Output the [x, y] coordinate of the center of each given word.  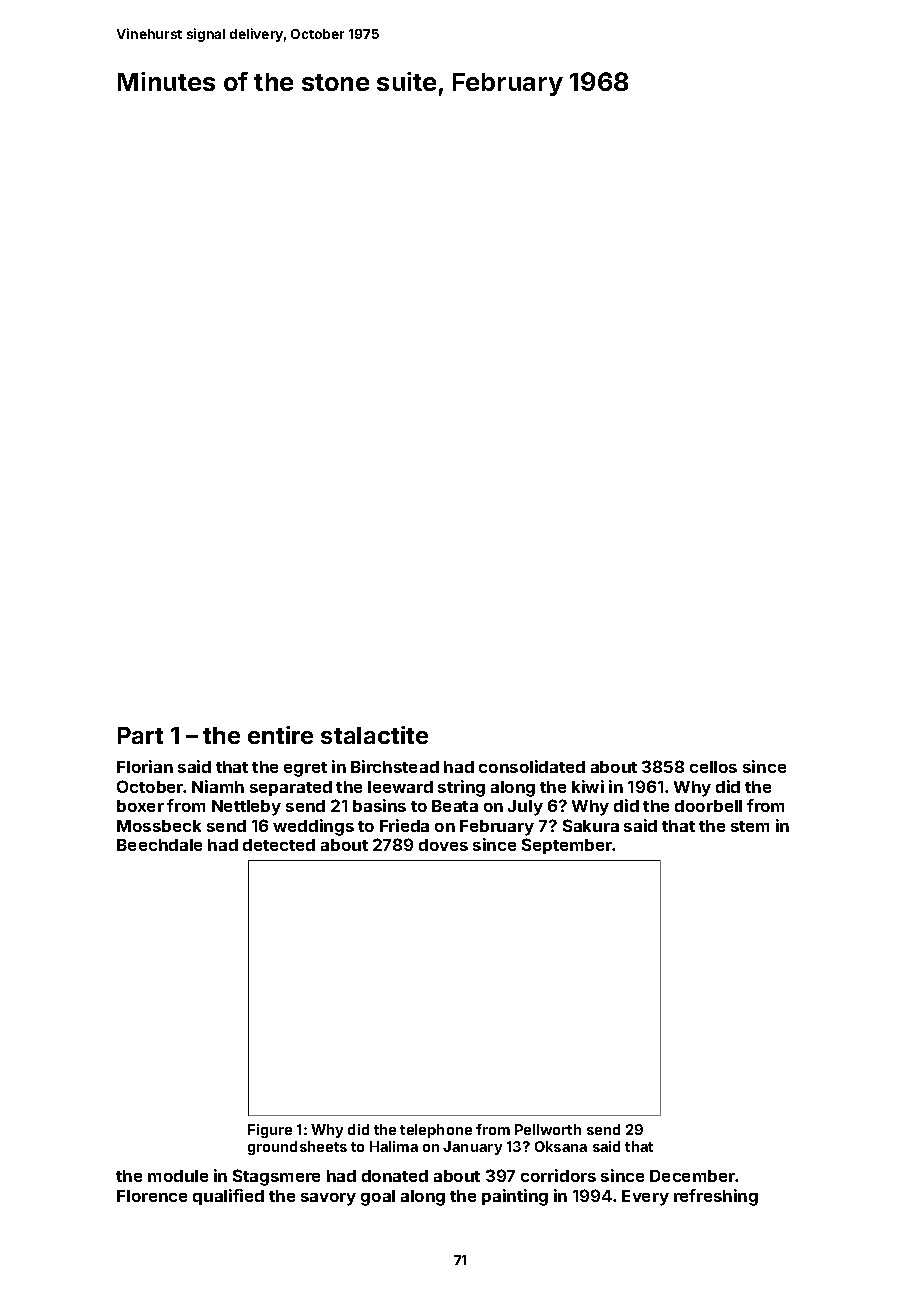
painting [515, 1197]
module [178, 1176]
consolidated [532, 766]
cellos [713, 767]
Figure [270, 1131]
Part [140, 735]
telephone [436, 1131]
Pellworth [548, 1129]
